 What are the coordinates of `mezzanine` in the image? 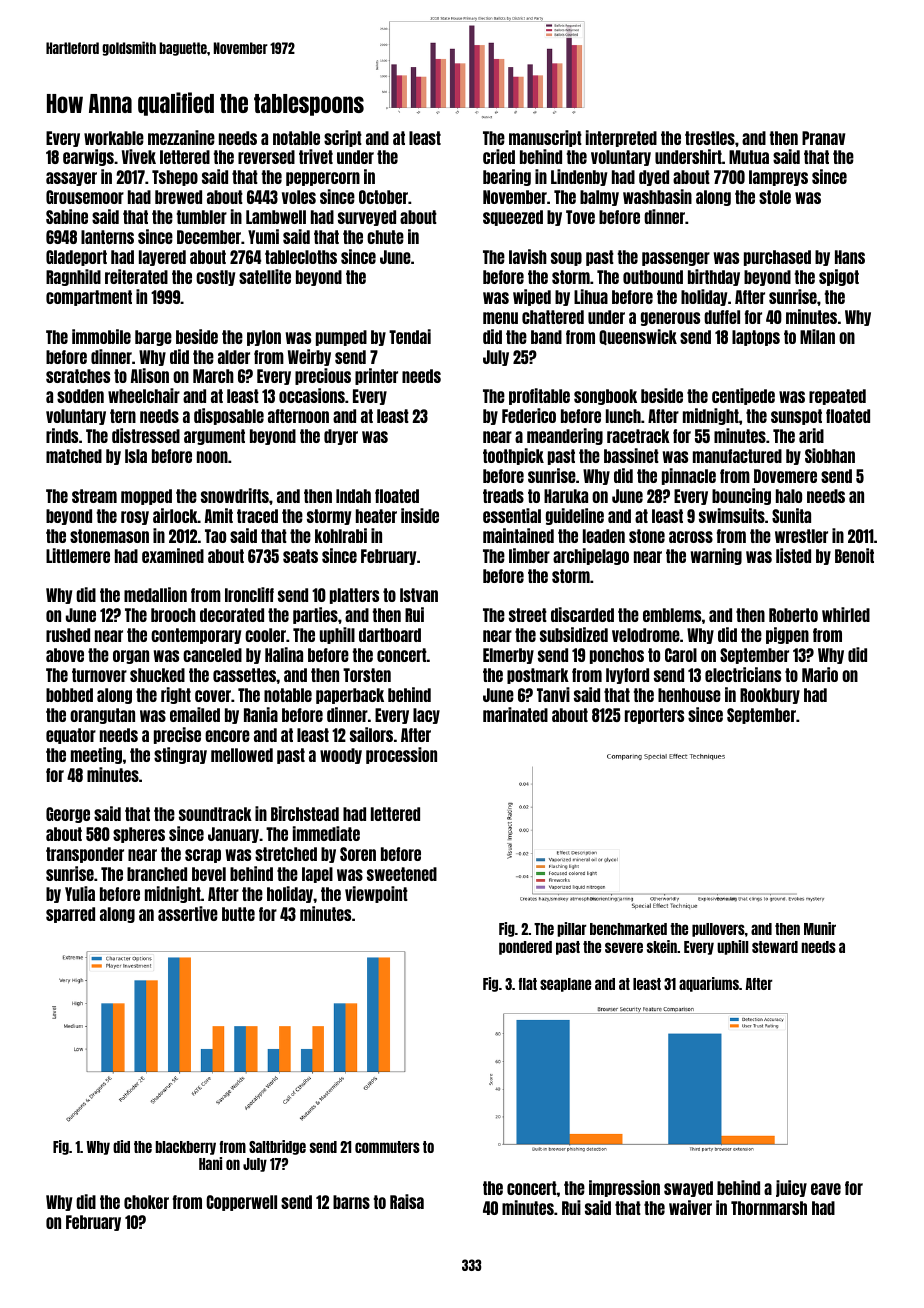 It's located at (181, 137).
